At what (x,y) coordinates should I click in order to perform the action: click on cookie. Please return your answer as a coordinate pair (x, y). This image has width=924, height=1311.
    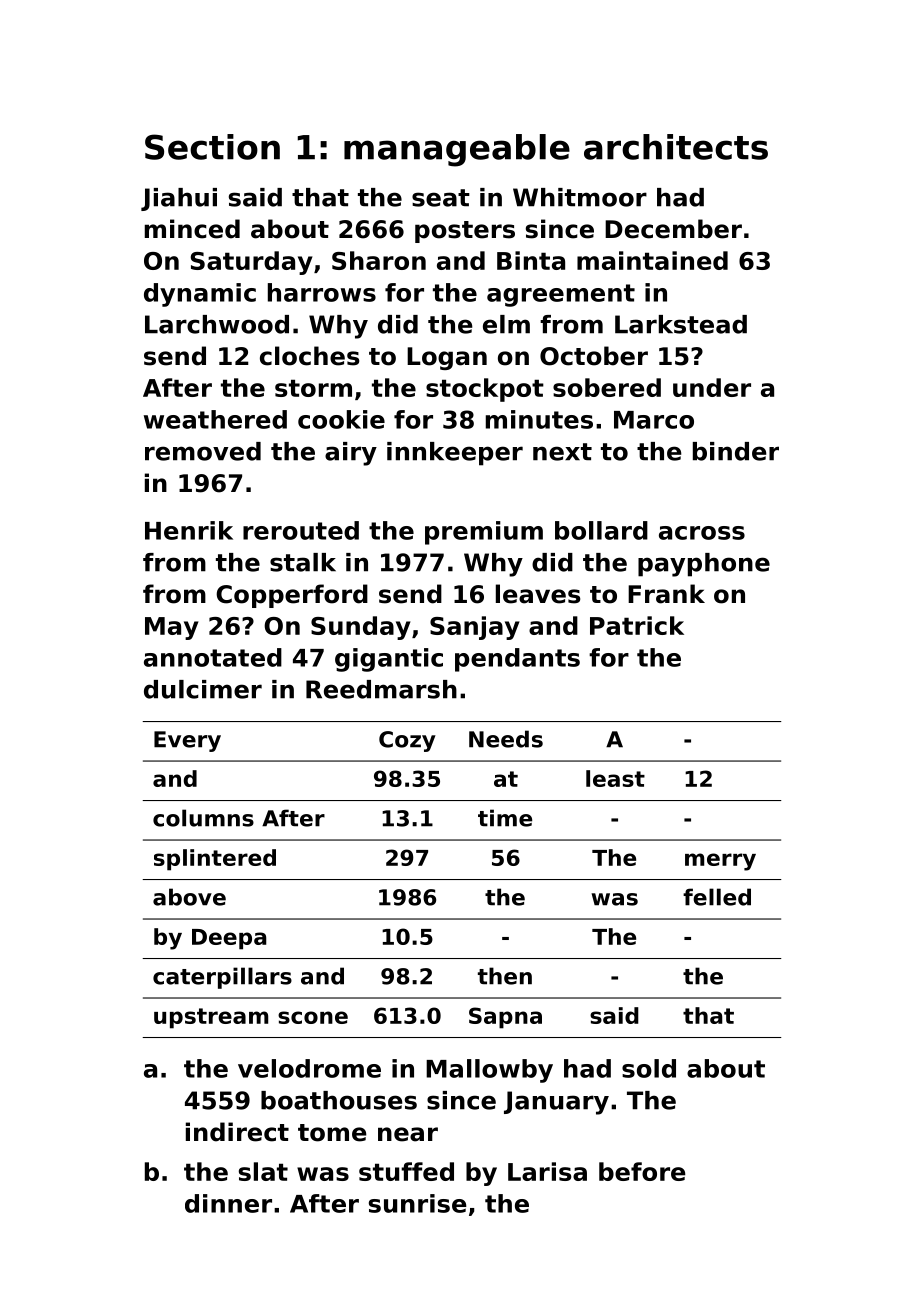
    Looking at the image, I should click on (341, 419).
